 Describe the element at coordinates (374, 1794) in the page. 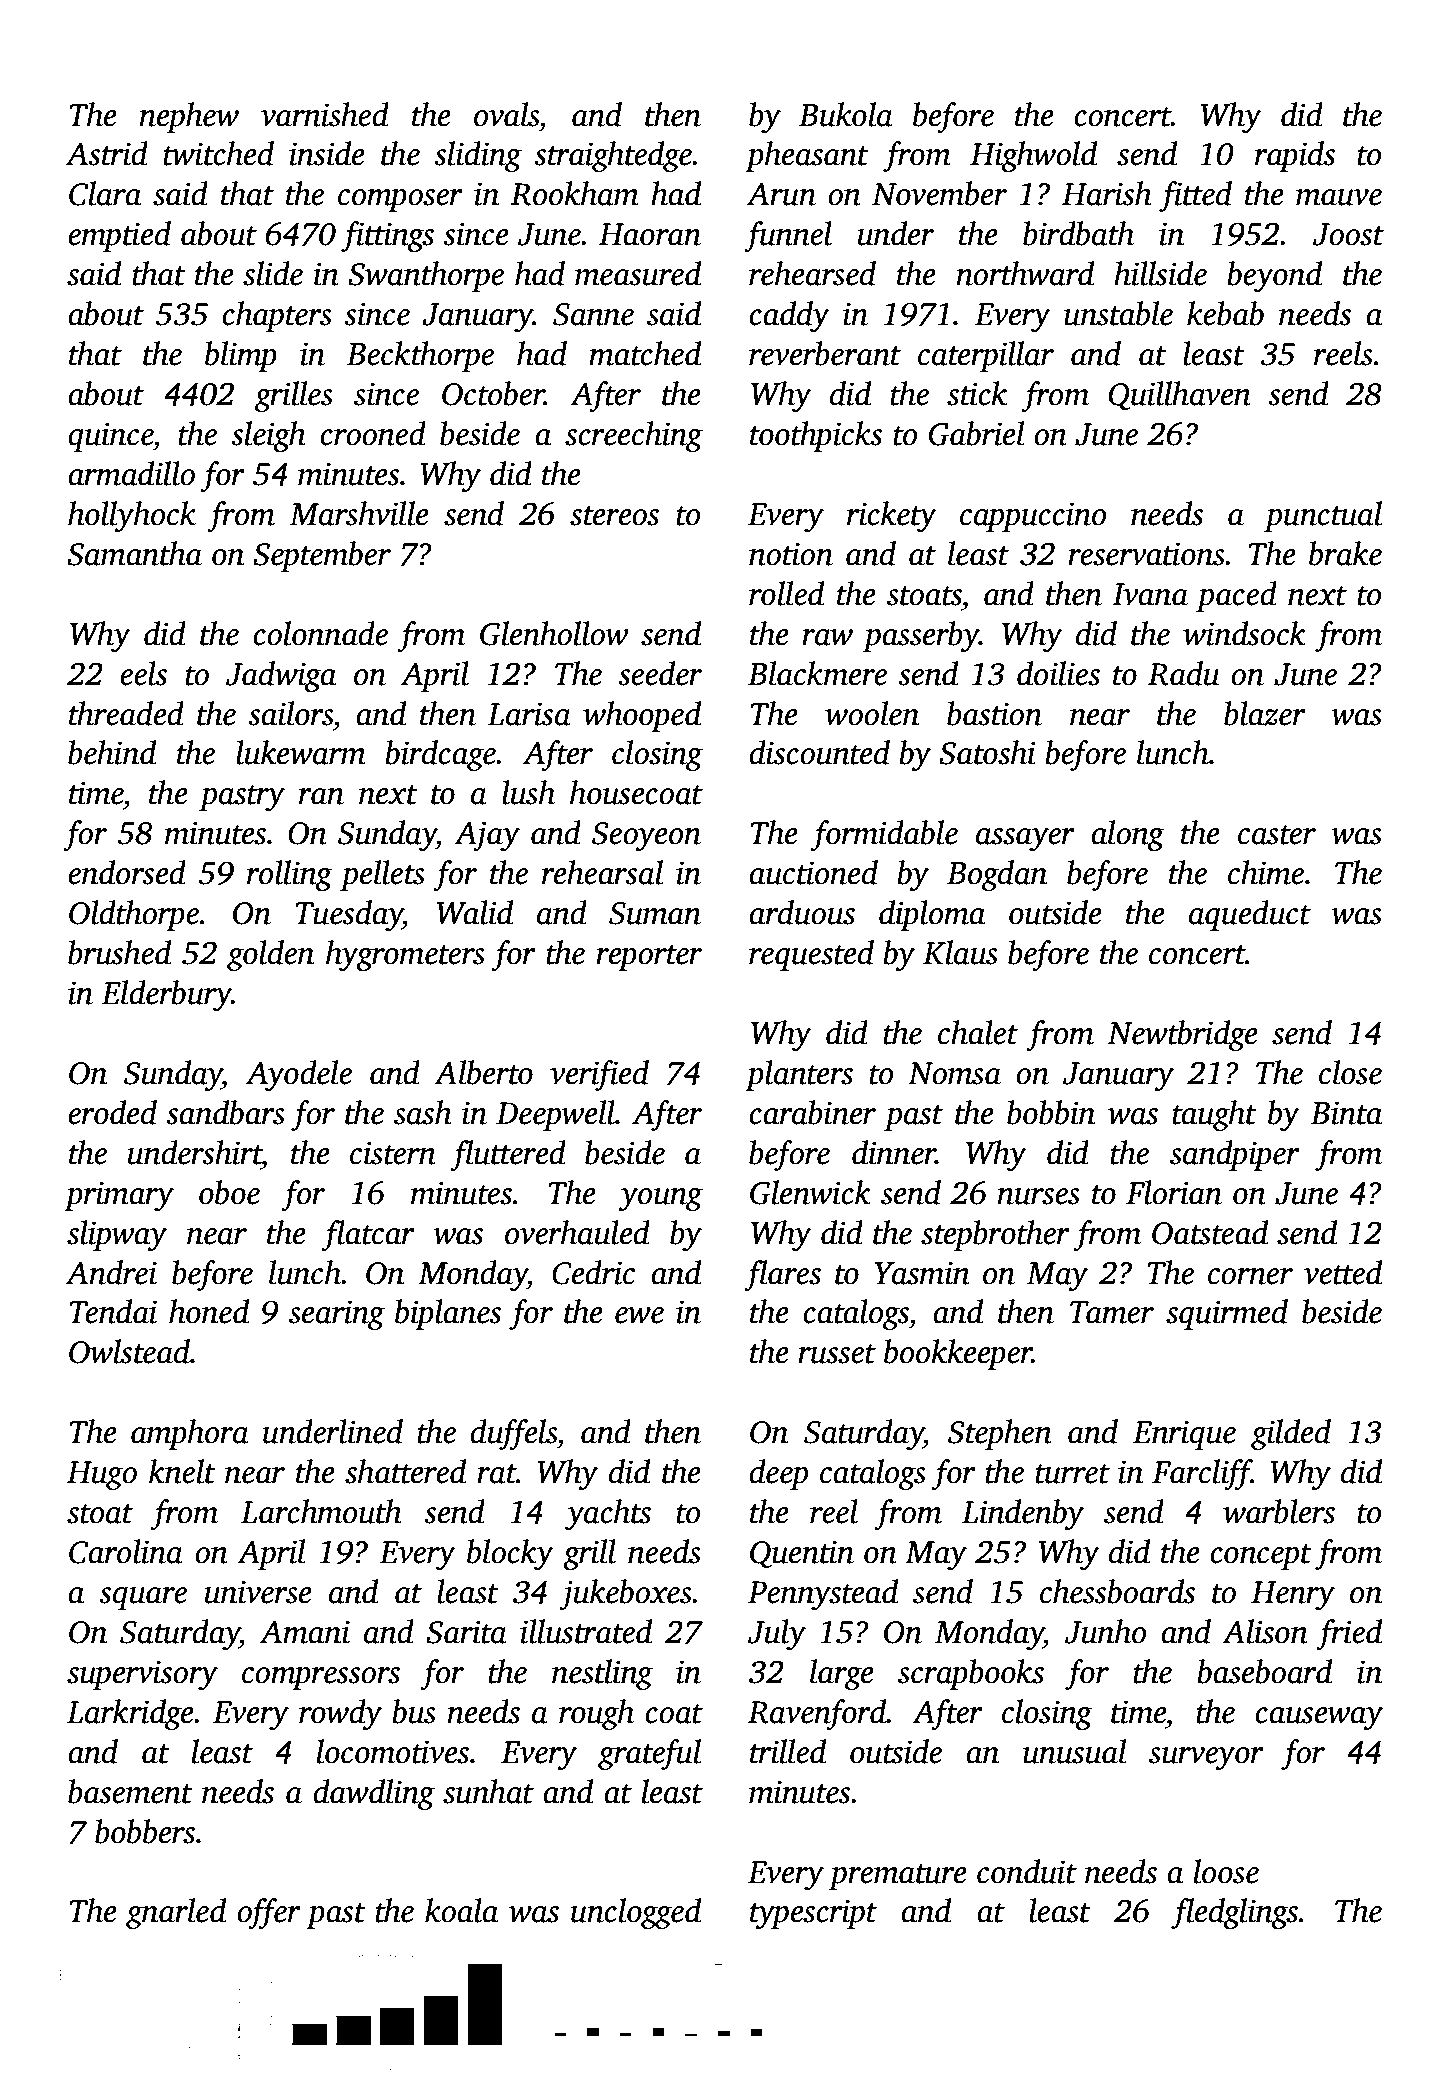

I see `dawdling` at that location.
